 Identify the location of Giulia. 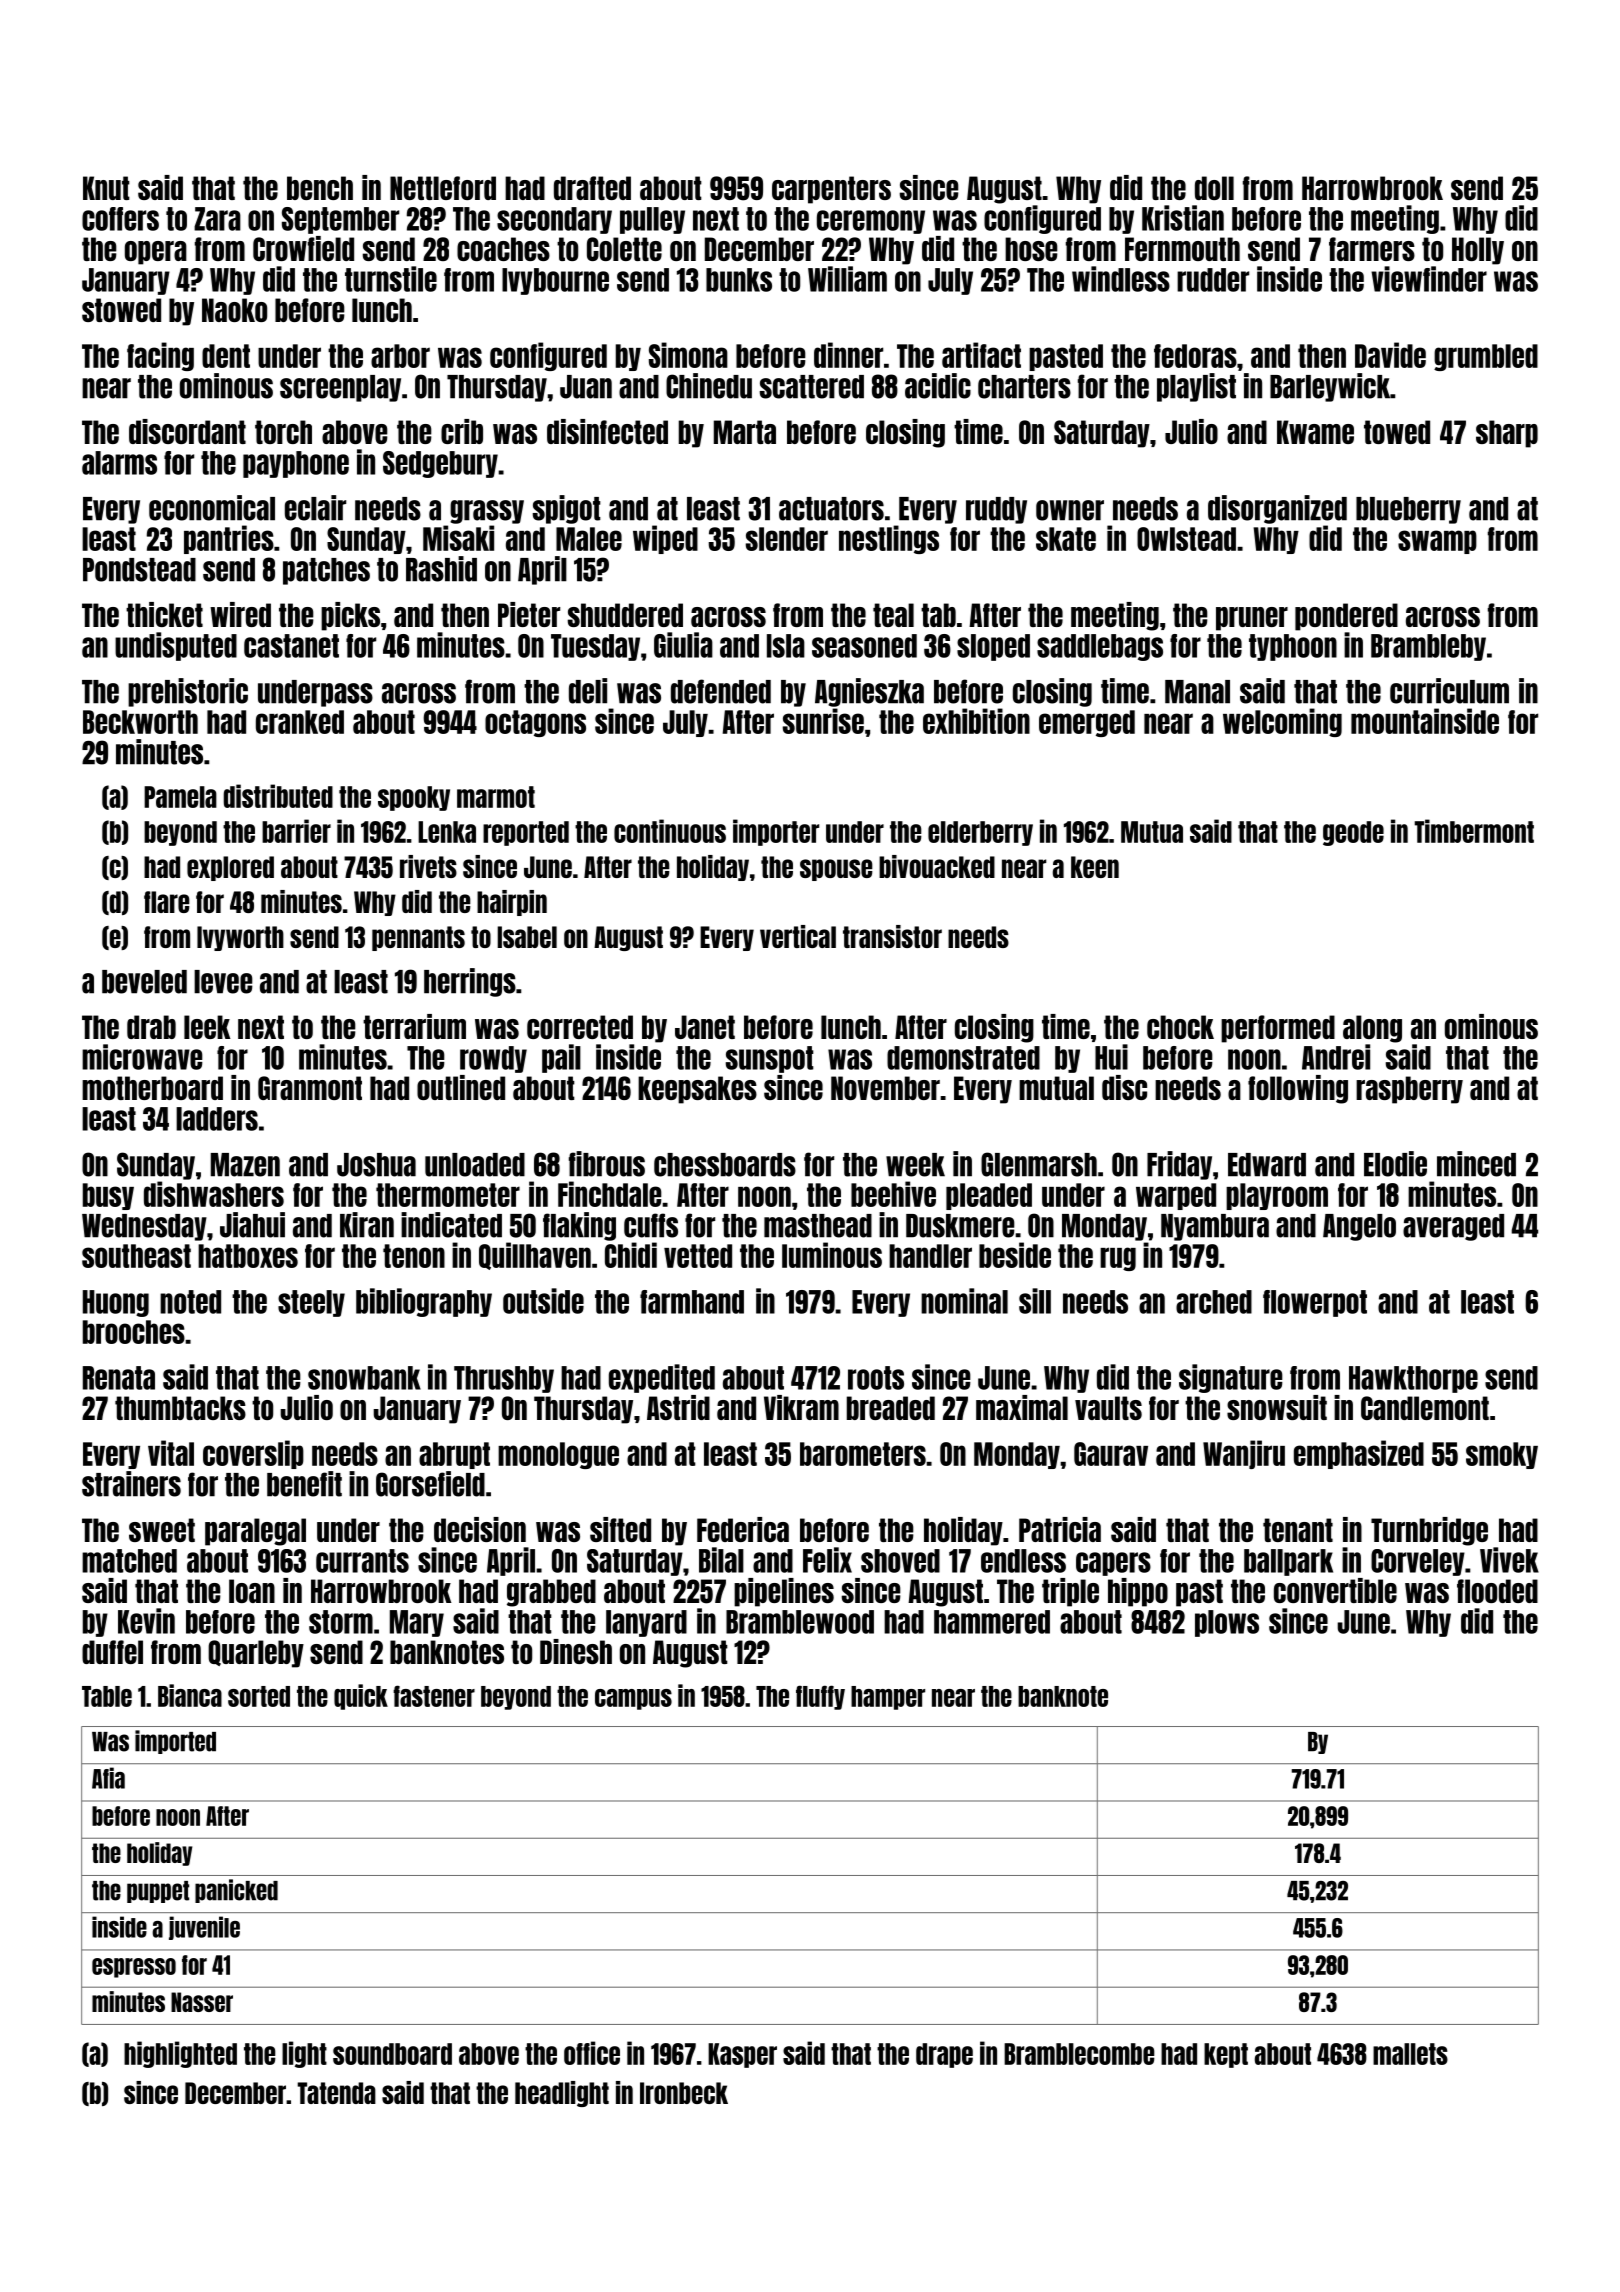
(683, 645).
